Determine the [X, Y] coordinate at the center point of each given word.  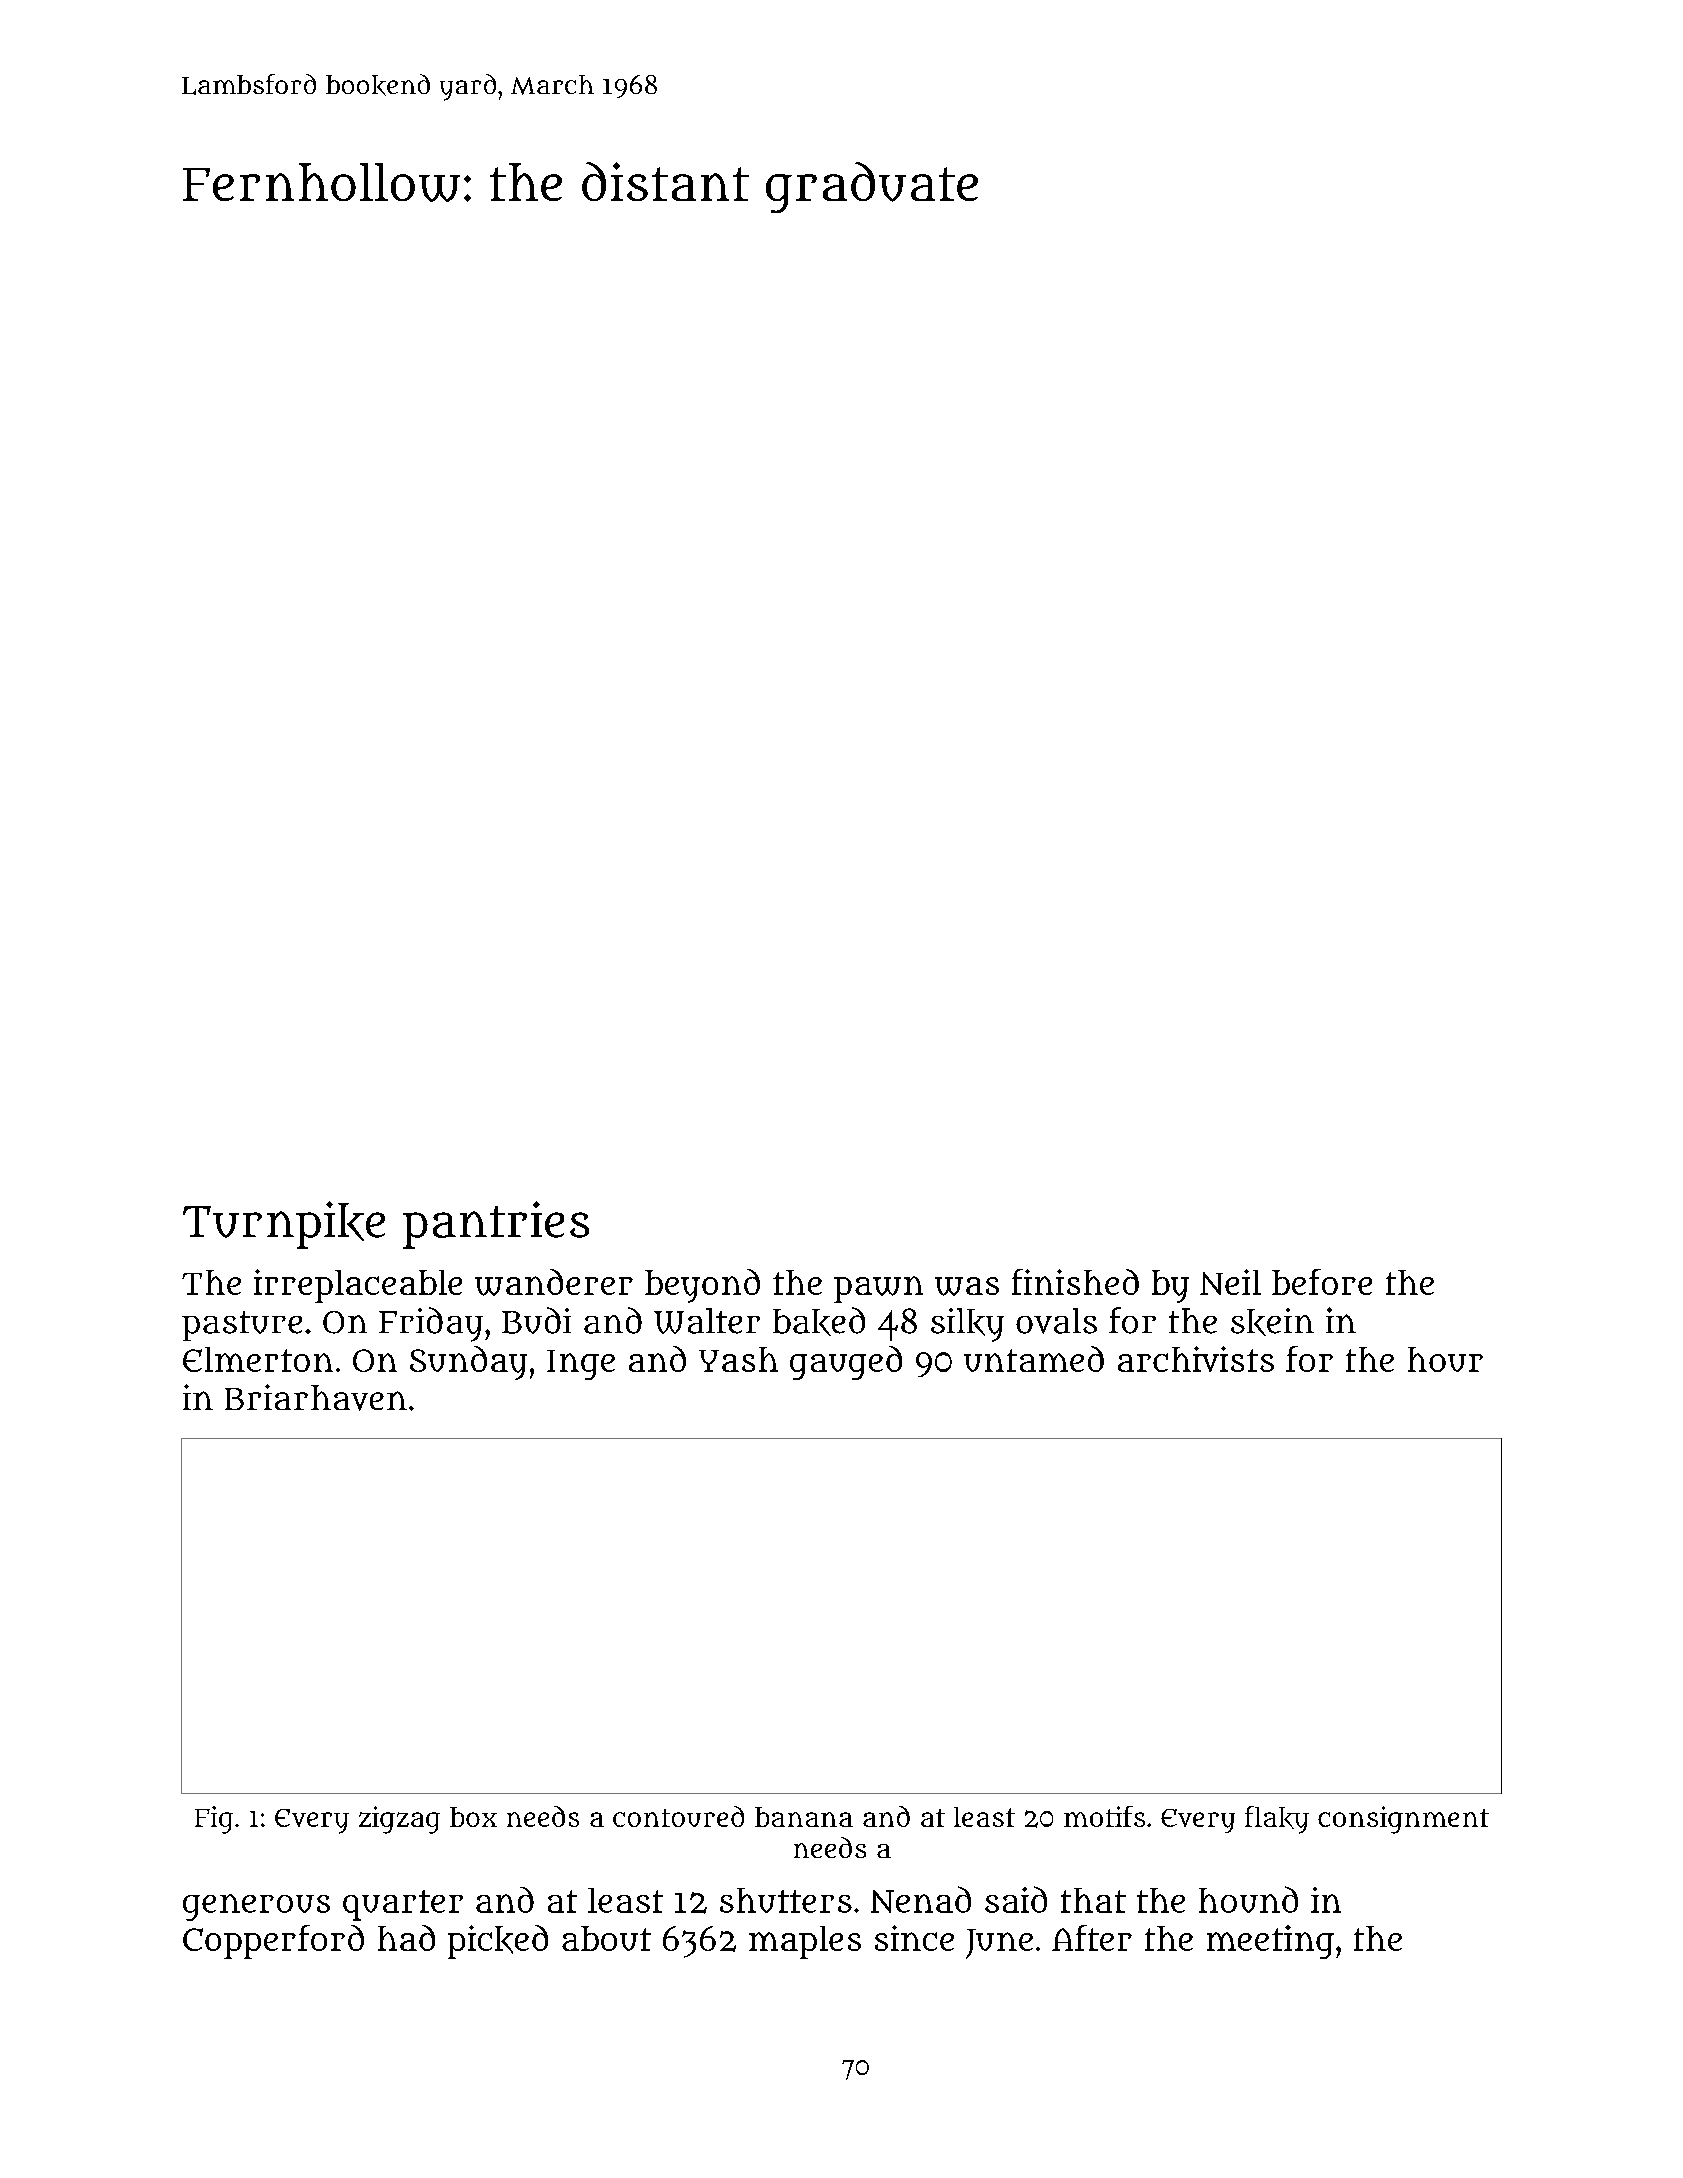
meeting [1270, 1942]
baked [819, 1321]
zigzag [399, 1820]
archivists [1196, 1359]
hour [1445, 1359]
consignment [1403, 1820]
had [406, 1938]
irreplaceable [358, 1286]
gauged [846, 1363]
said [1016, 1899]
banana [804, 1817]
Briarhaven [316, 1397]
